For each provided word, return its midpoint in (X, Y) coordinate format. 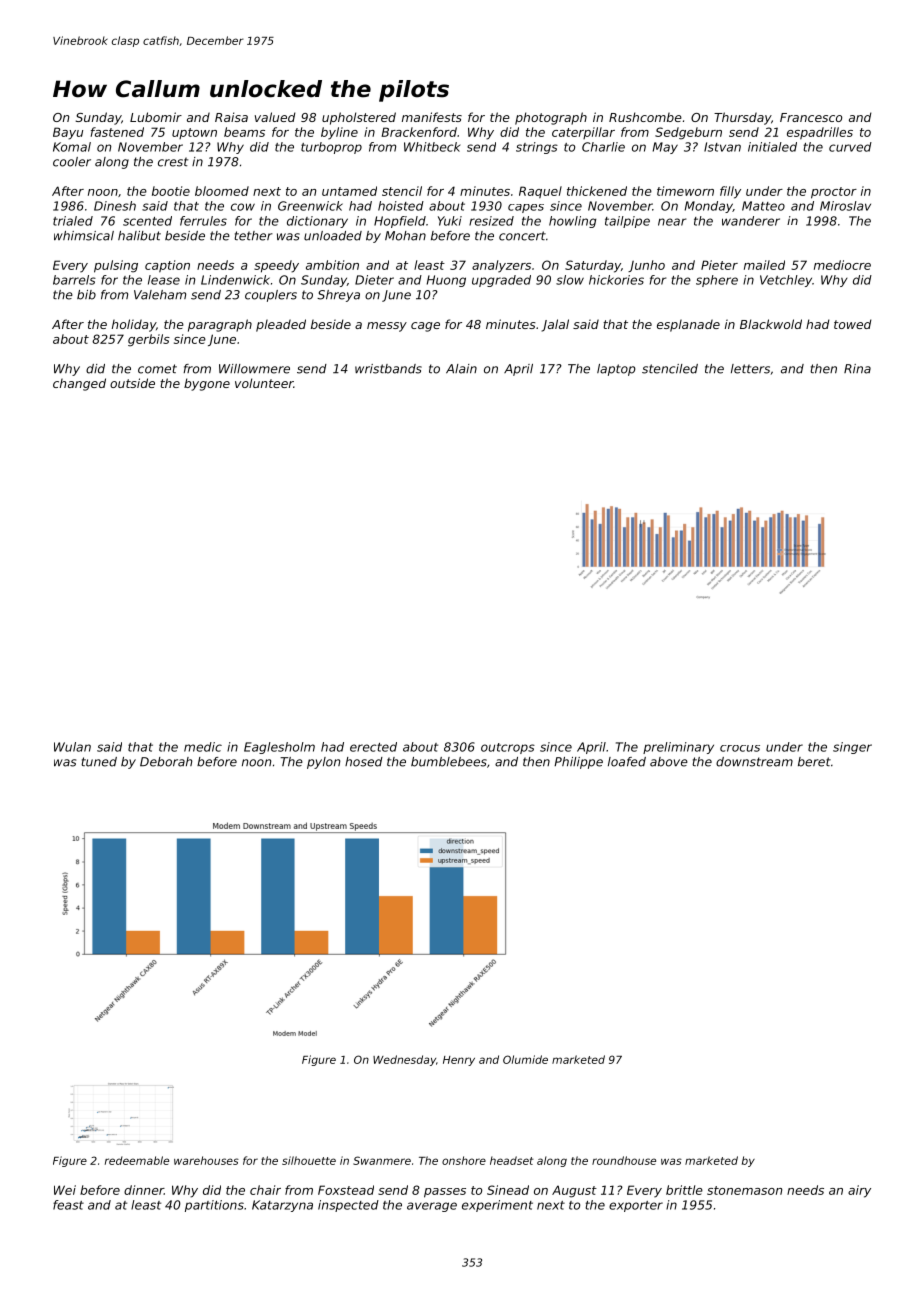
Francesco (811, 117)
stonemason (744, 1190)
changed (79, 384)
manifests (432, 117)
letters (750, 369)
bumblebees (449, 762)
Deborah (166, 762)
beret (814, 762)
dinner (144, 1190)
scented (147, 221)
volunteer (264, 383)
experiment (497, 1206)
